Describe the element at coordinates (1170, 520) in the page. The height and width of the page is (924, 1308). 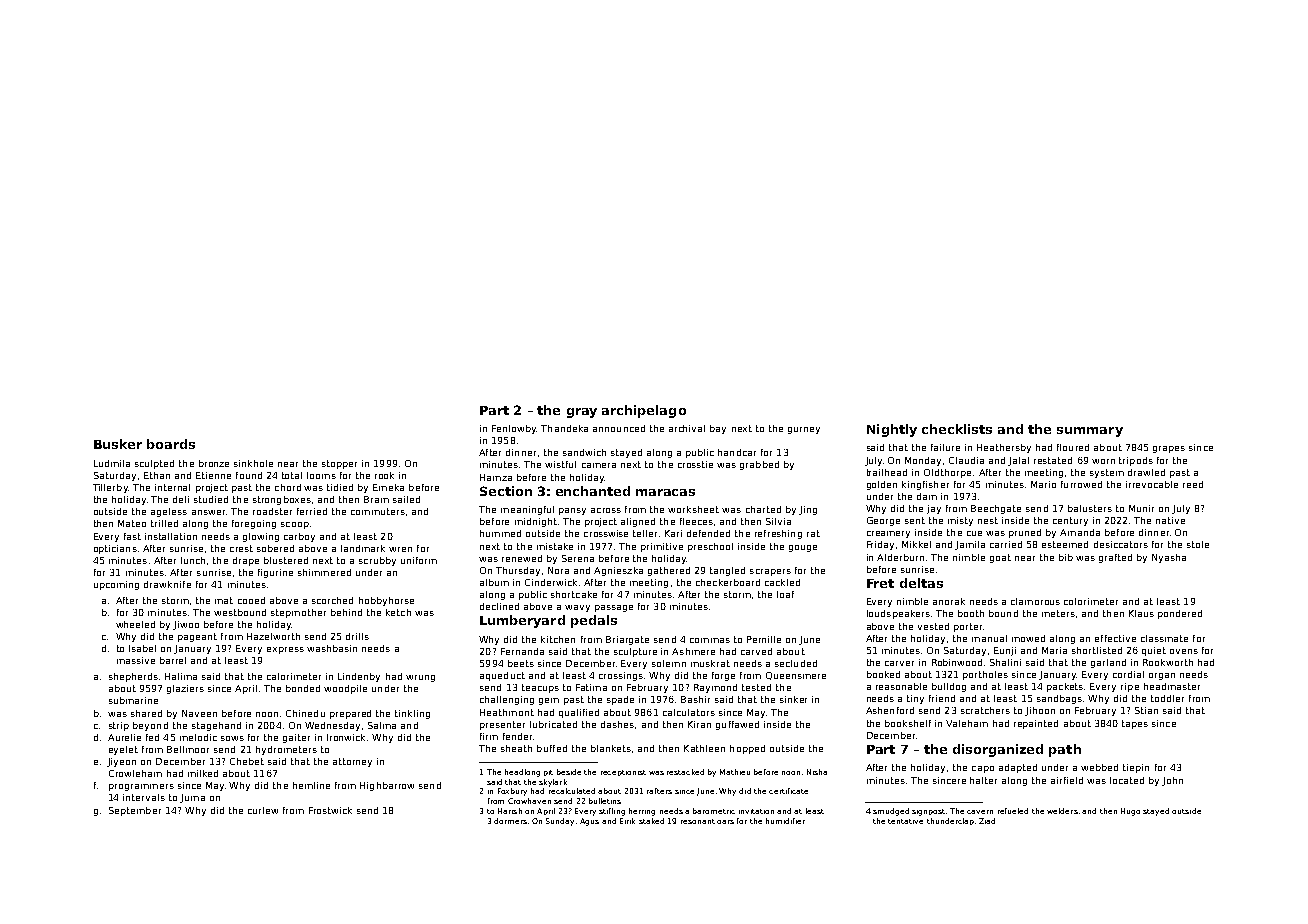
I see `native` at that location.
